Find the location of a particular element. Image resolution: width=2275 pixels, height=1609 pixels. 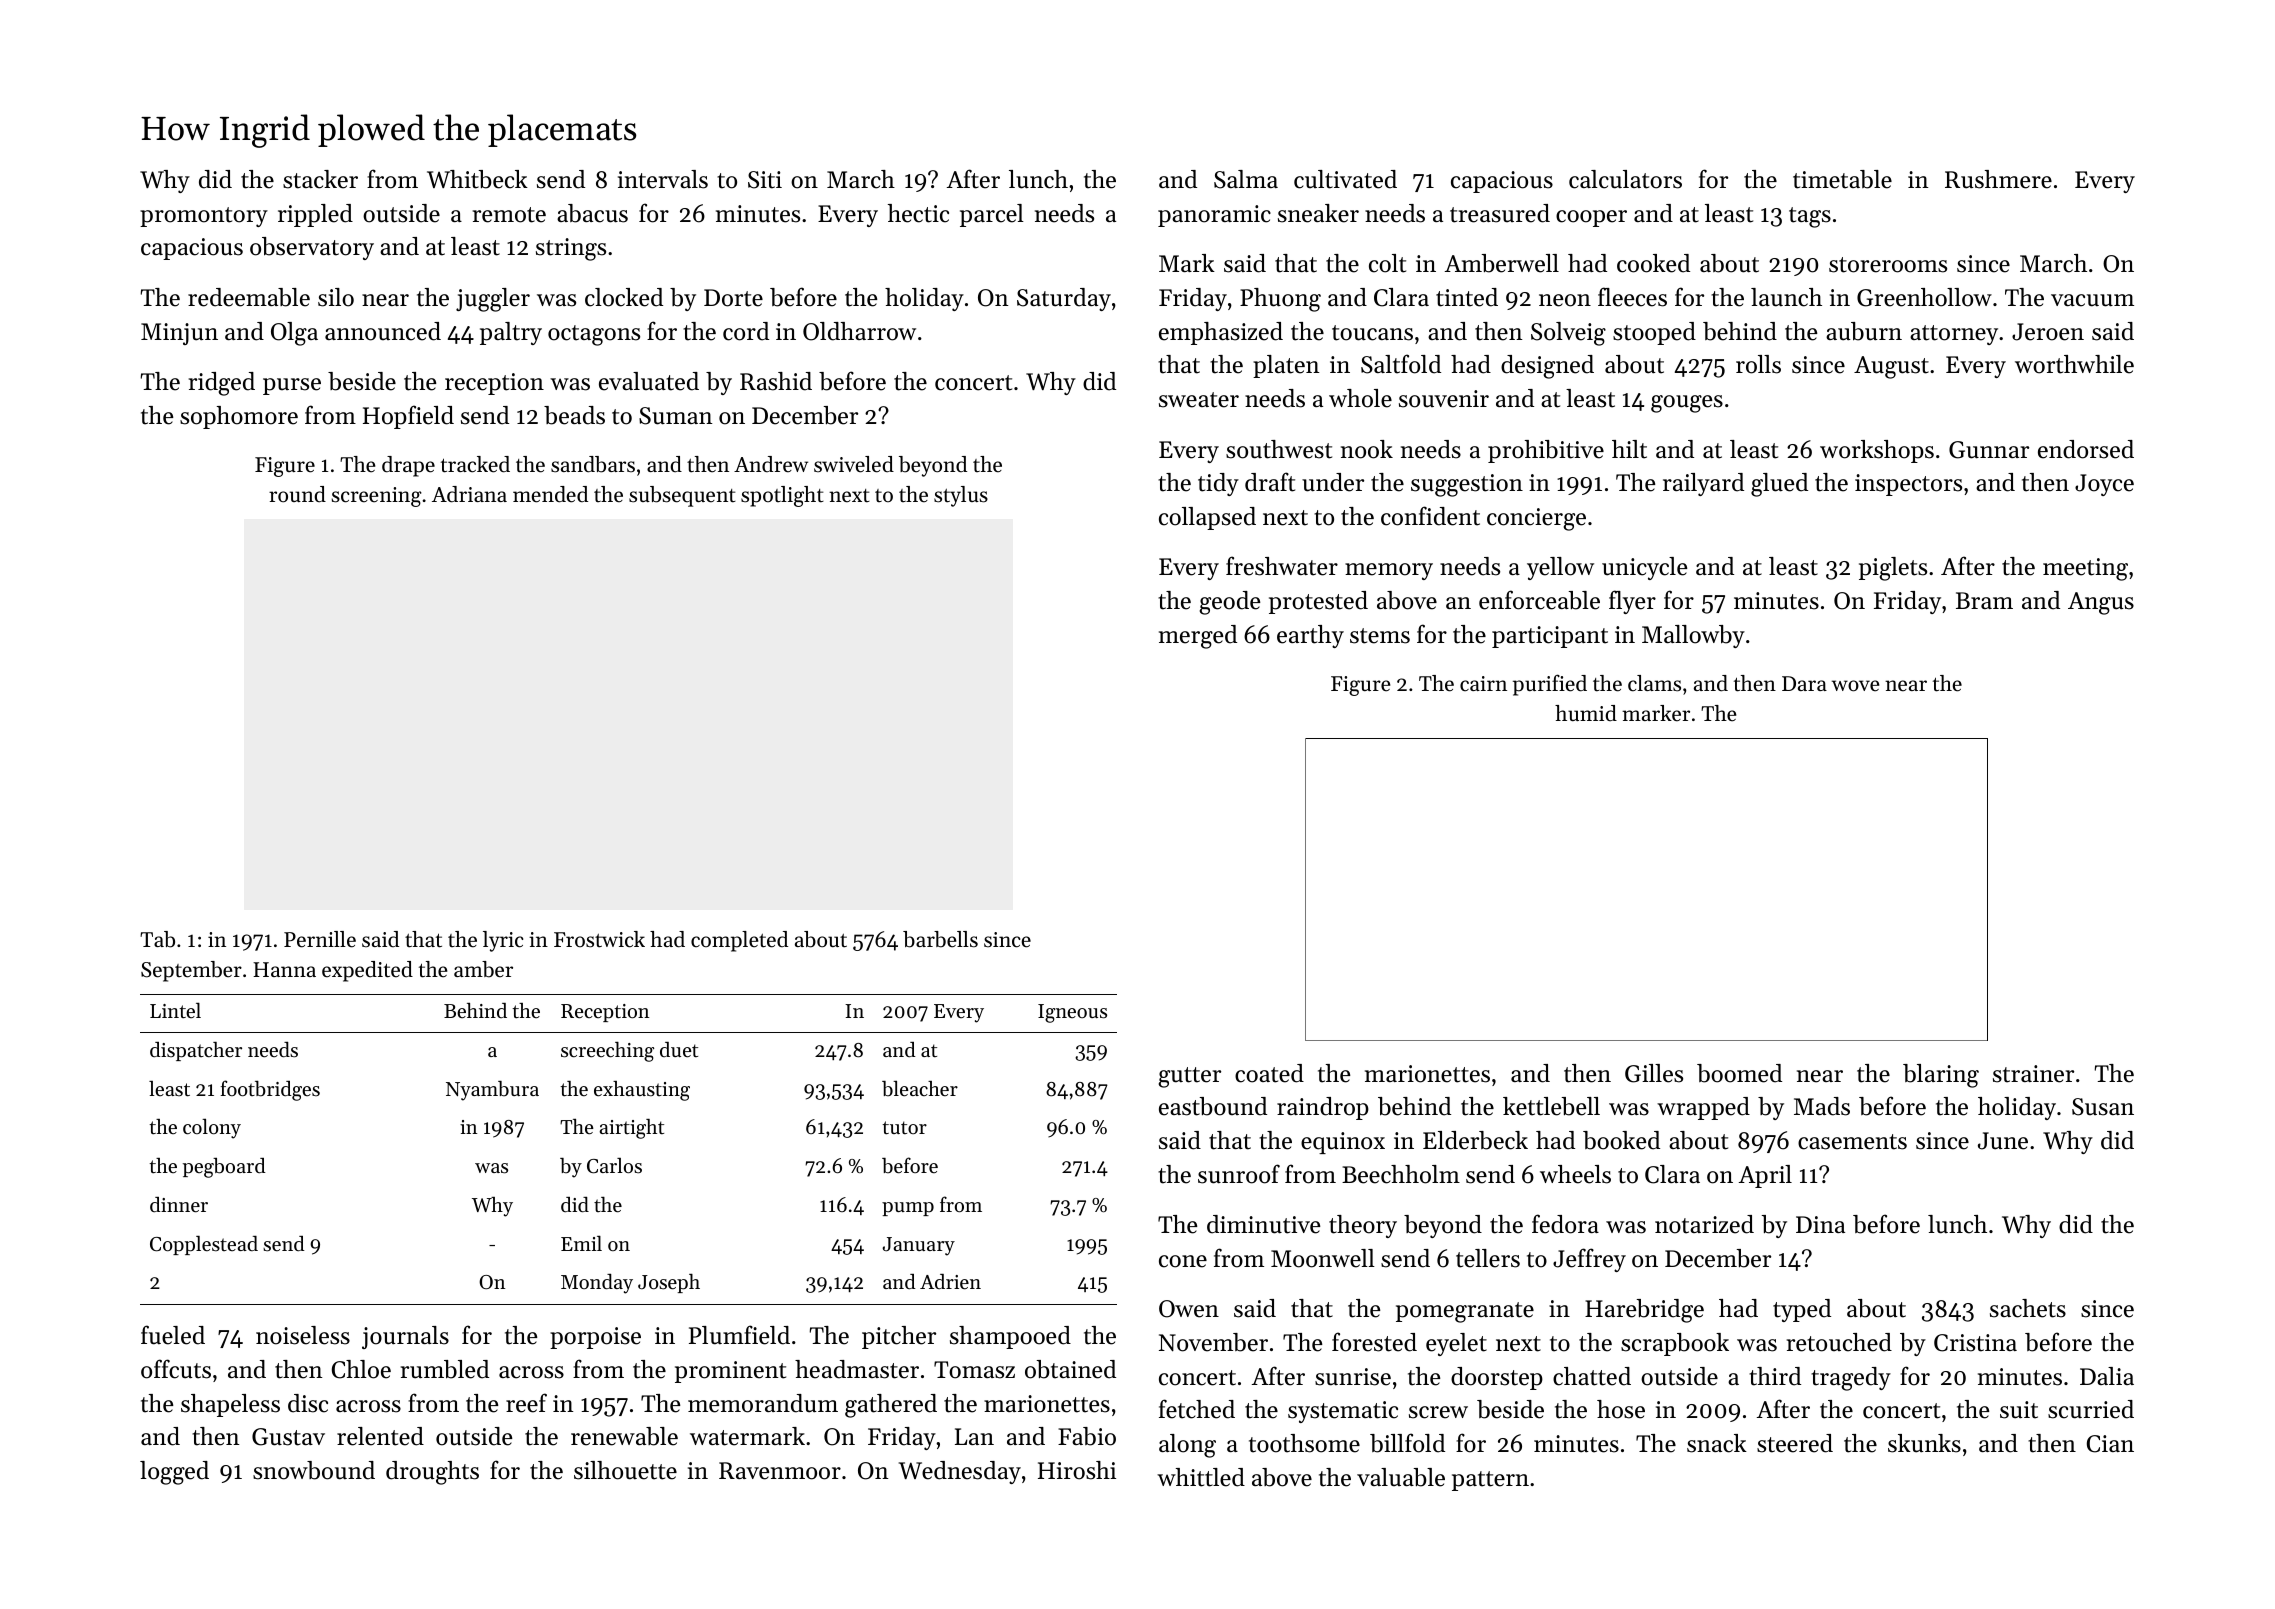

vacuum is located at coordinates (2092, 300).
